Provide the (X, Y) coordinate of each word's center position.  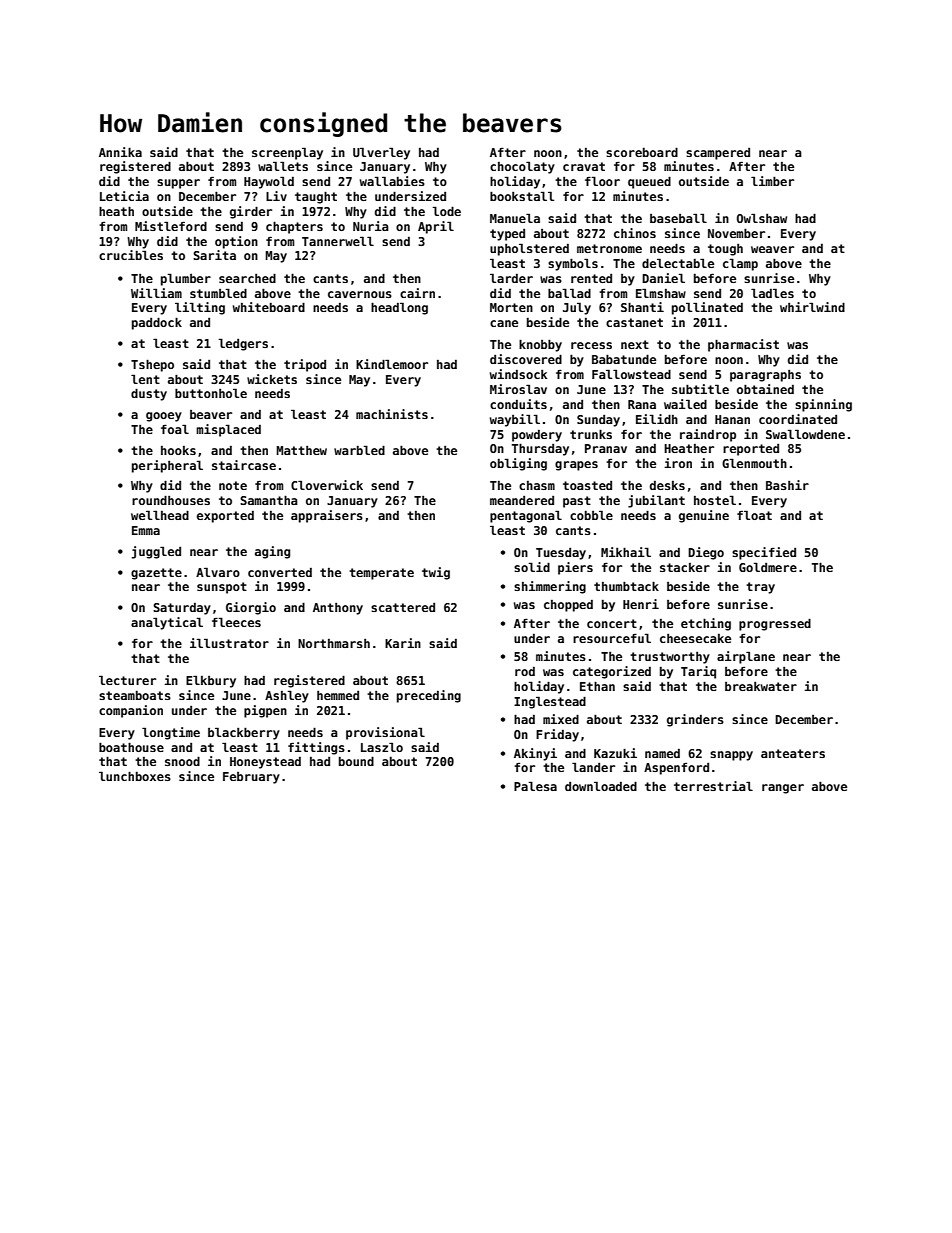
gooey (164, 417)
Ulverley (381, 153)
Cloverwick (327, 485)
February (251, 778)
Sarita (214, 255)
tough (725, 250)
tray (760, 588)
